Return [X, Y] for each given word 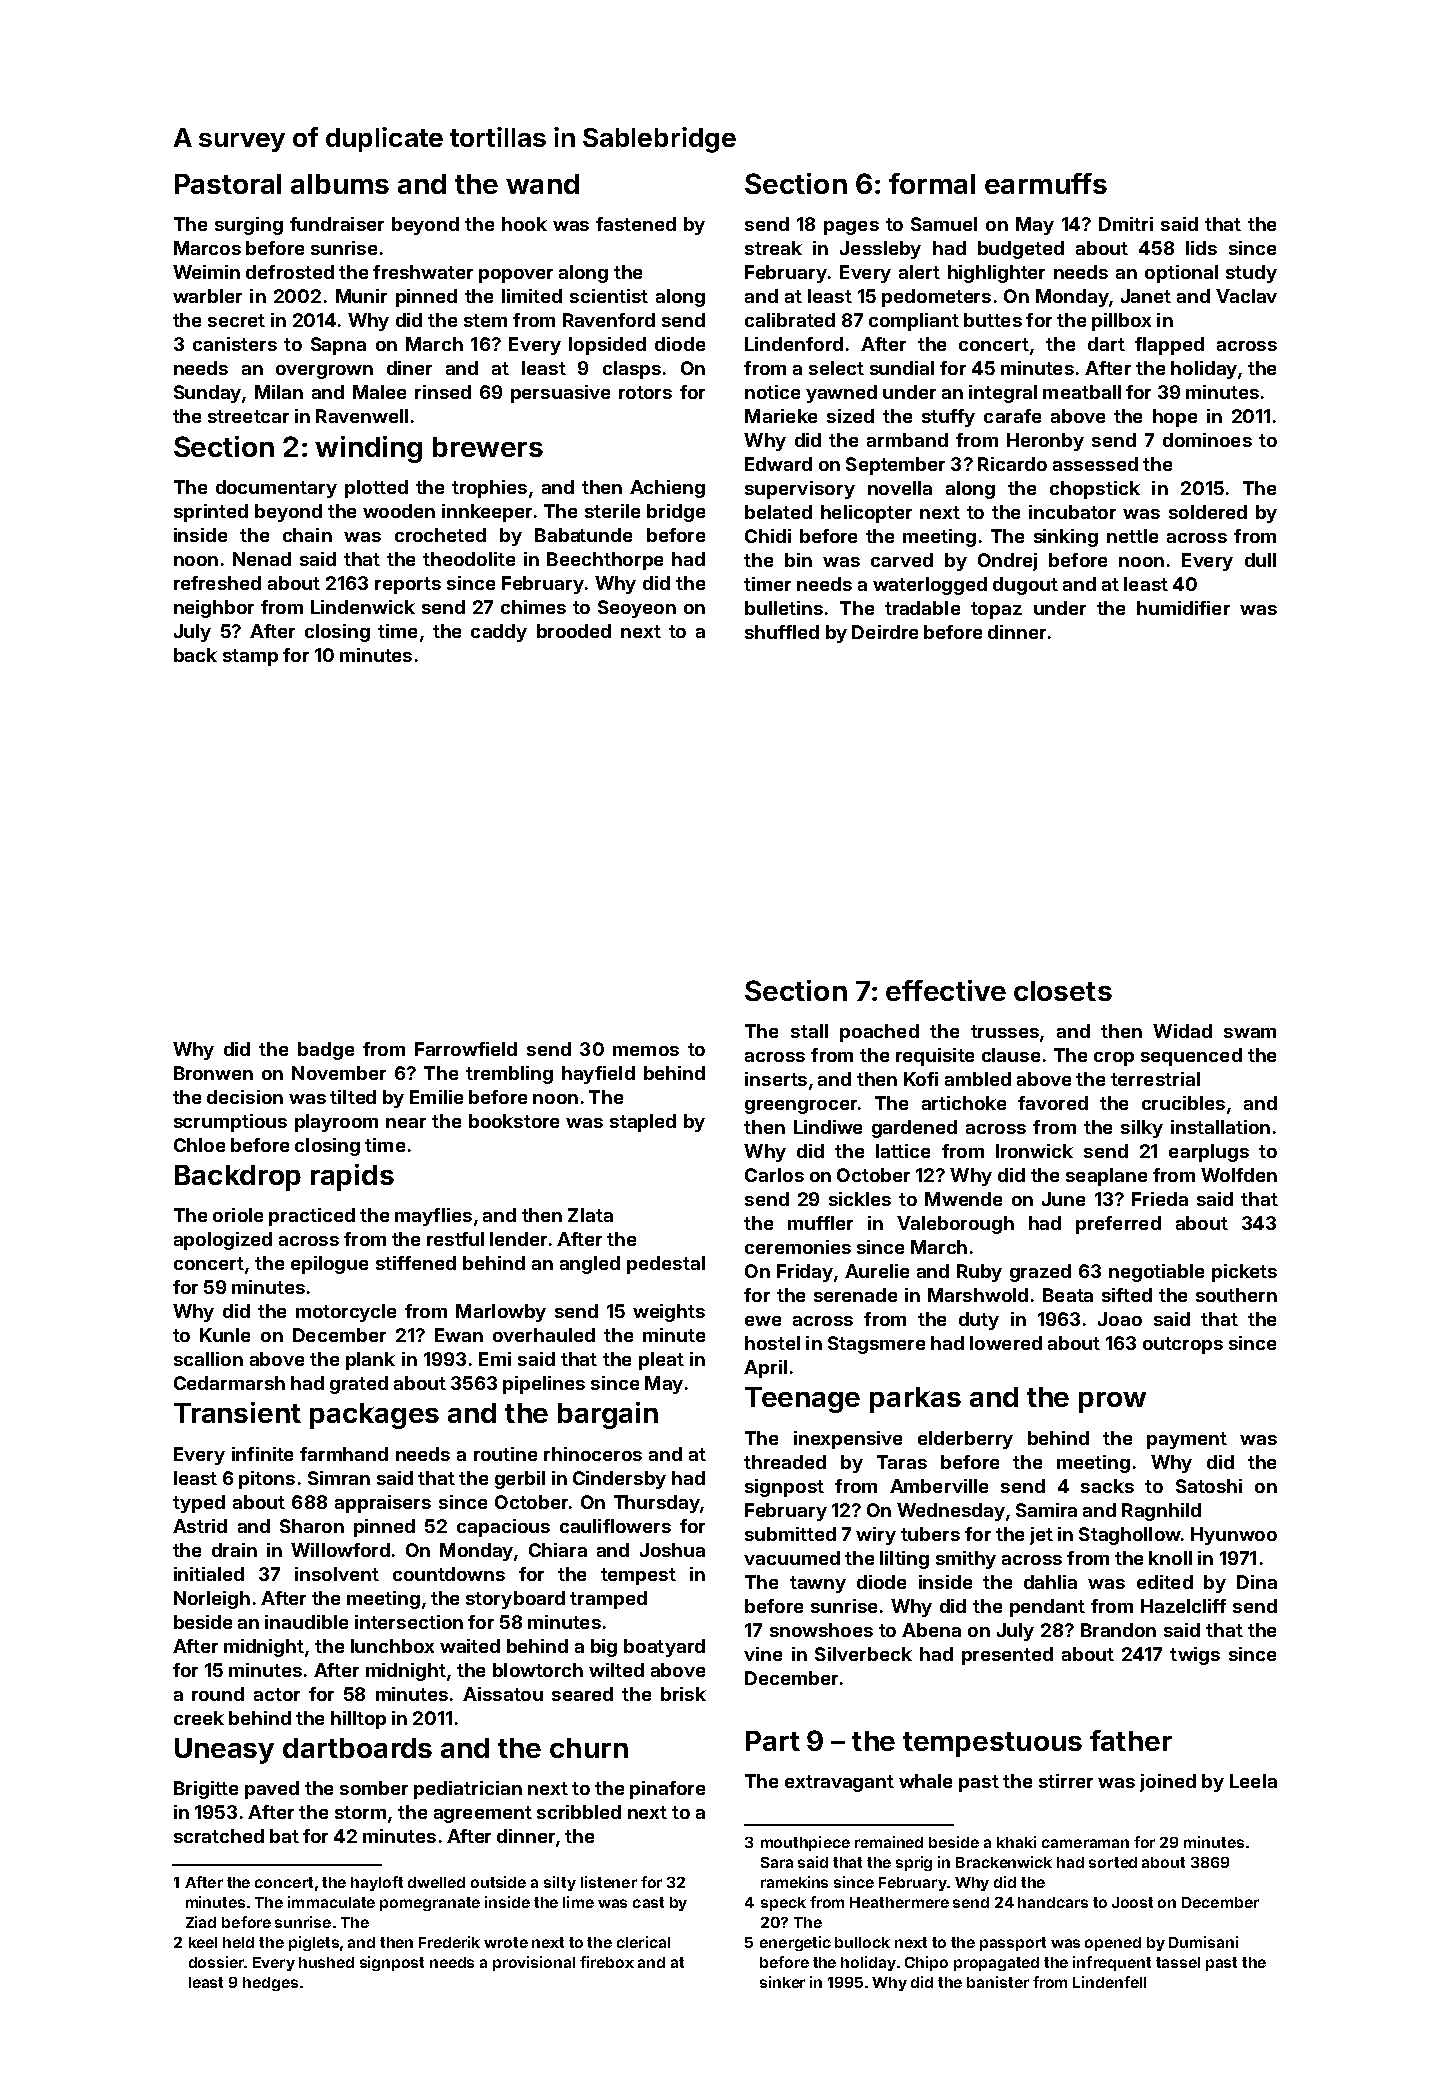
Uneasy [224, 1751]
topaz [996, 610]
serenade [855, 1295]
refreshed [217, 583]
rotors [645, 392]
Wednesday [951, 1512]
